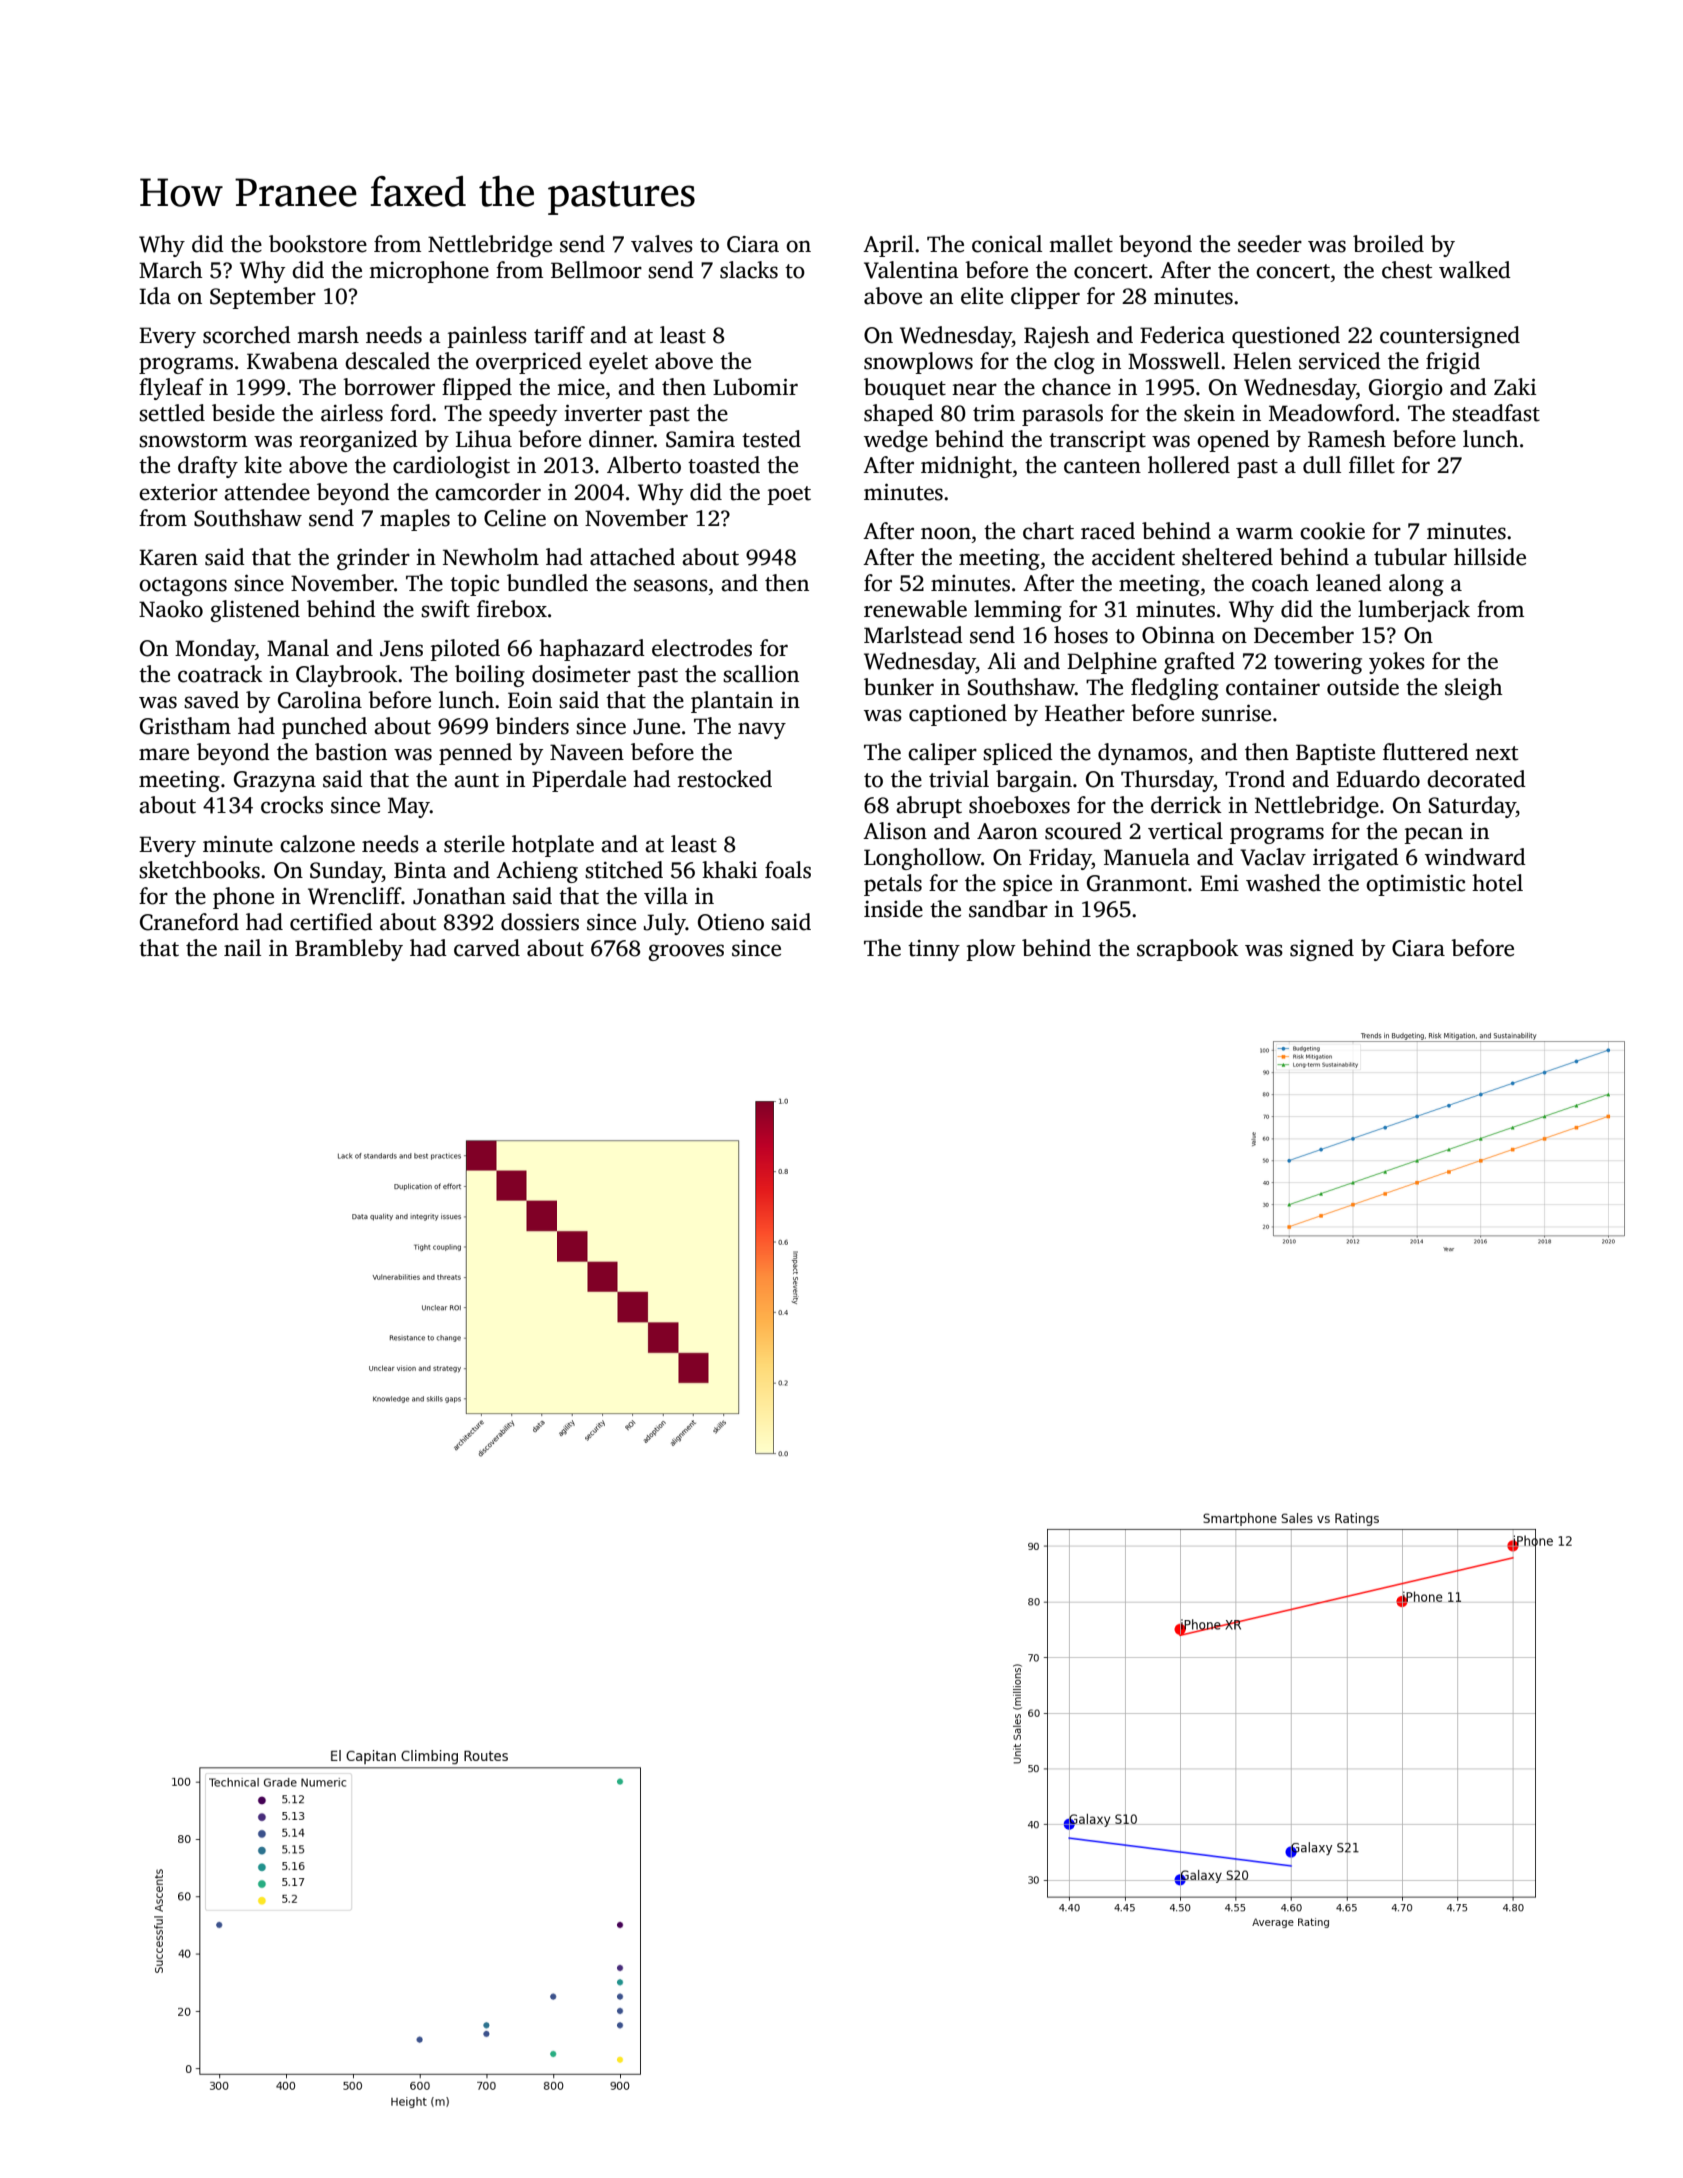  What do you see at coordinates (1414, 611) in the screenshot?
I see `lumberjack` at bounding box center [1414, 611].
